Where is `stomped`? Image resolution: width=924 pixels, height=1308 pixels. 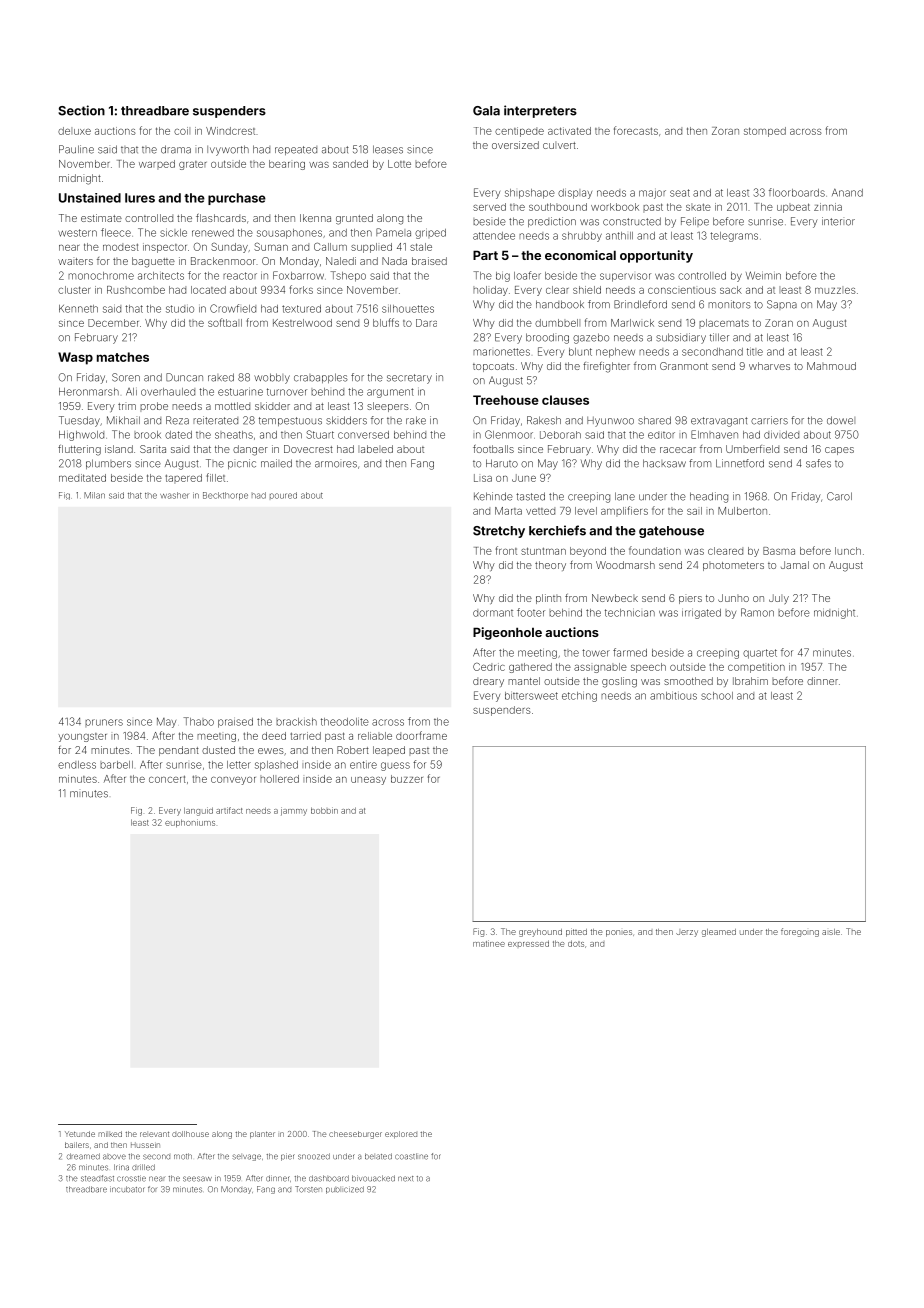
stomped is located at coordinates (765, 132).
